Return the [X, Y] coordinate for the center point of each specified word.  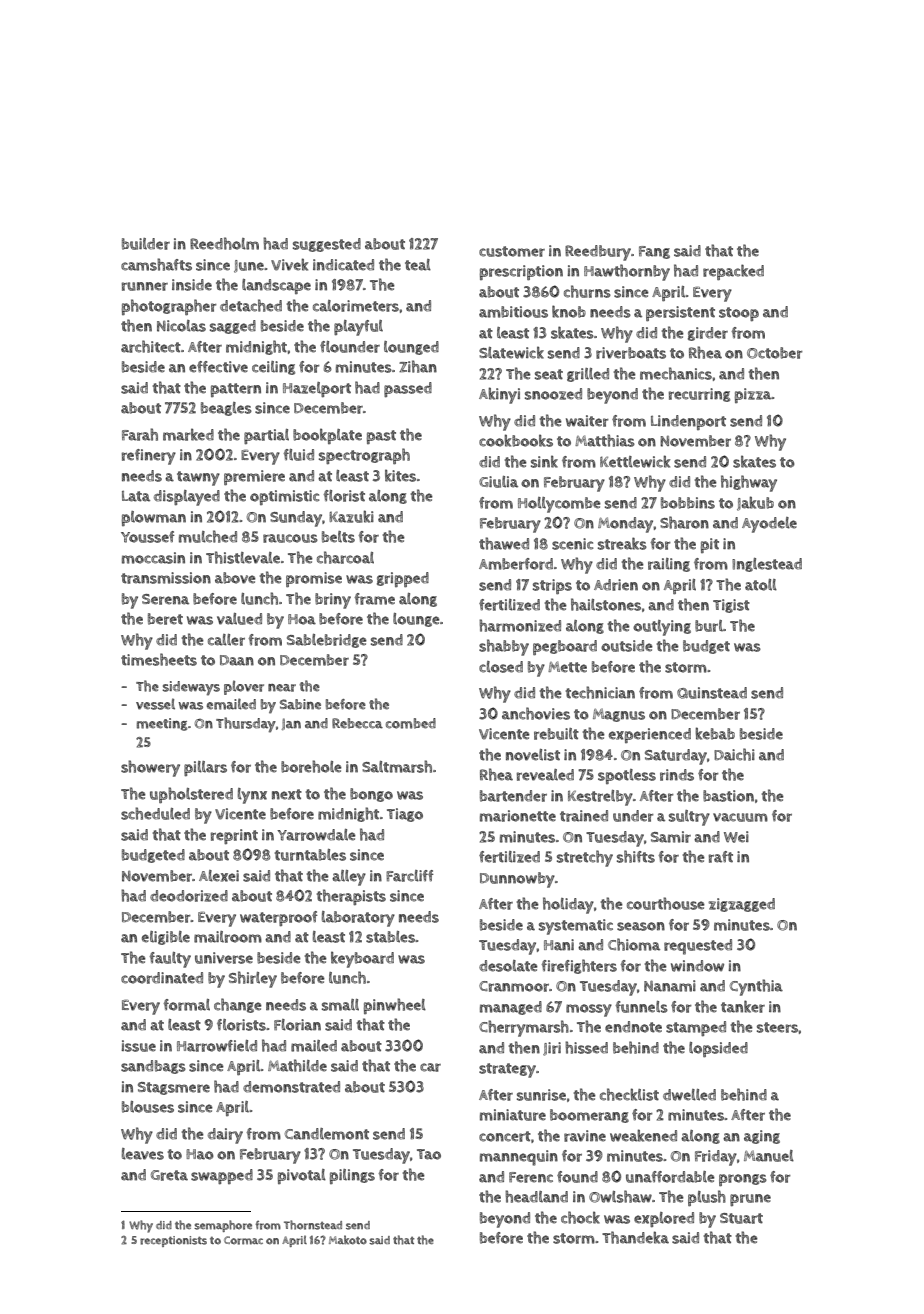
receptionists [173, 1241]
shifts [636, 856]
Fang [654, 252]
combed [411, 723]
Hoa [302, 619]
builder [146, 244]
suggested [327, 245]
